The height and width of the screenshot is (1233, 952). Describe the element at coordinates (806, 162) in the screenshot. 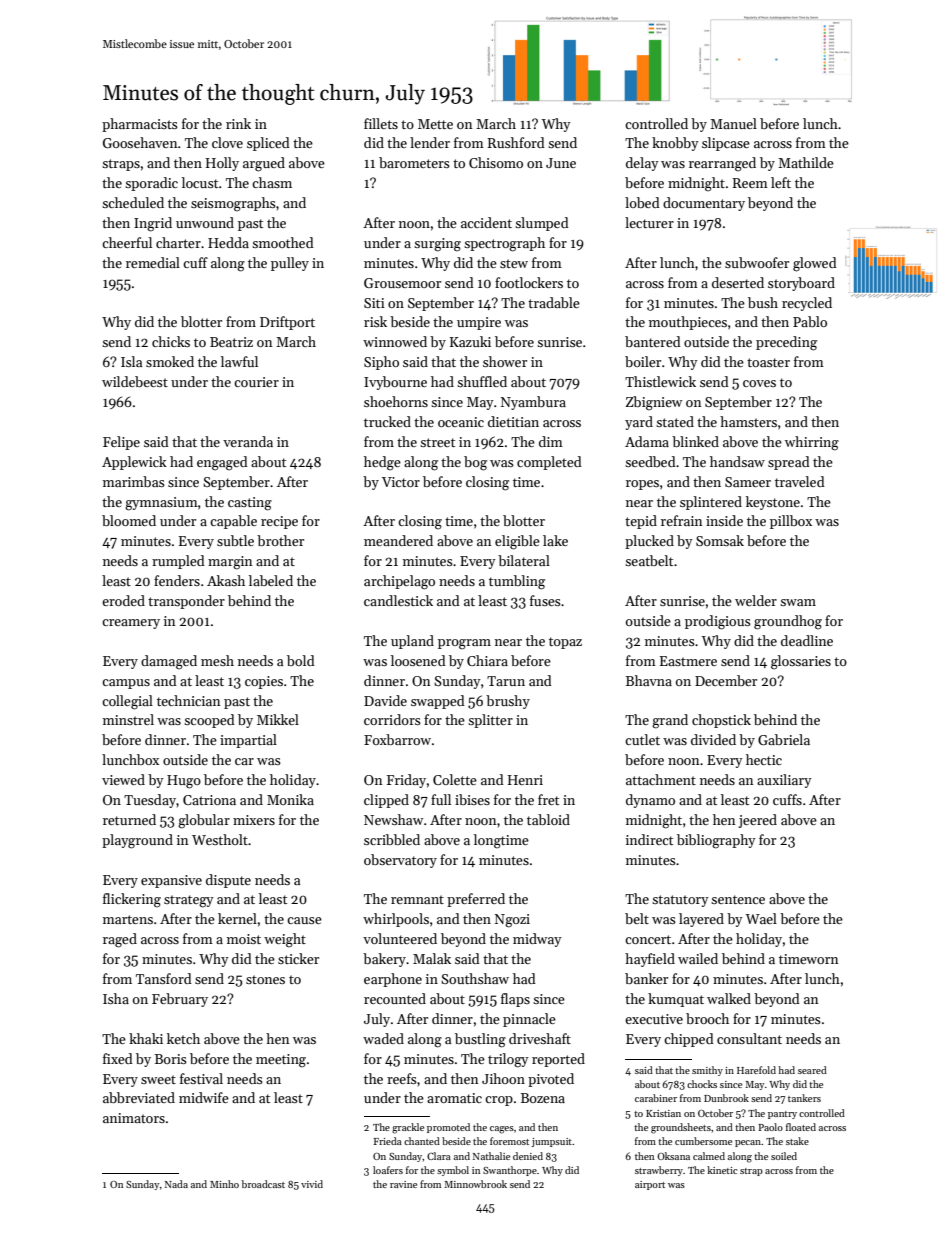

I see `Mathilde` at that location.
